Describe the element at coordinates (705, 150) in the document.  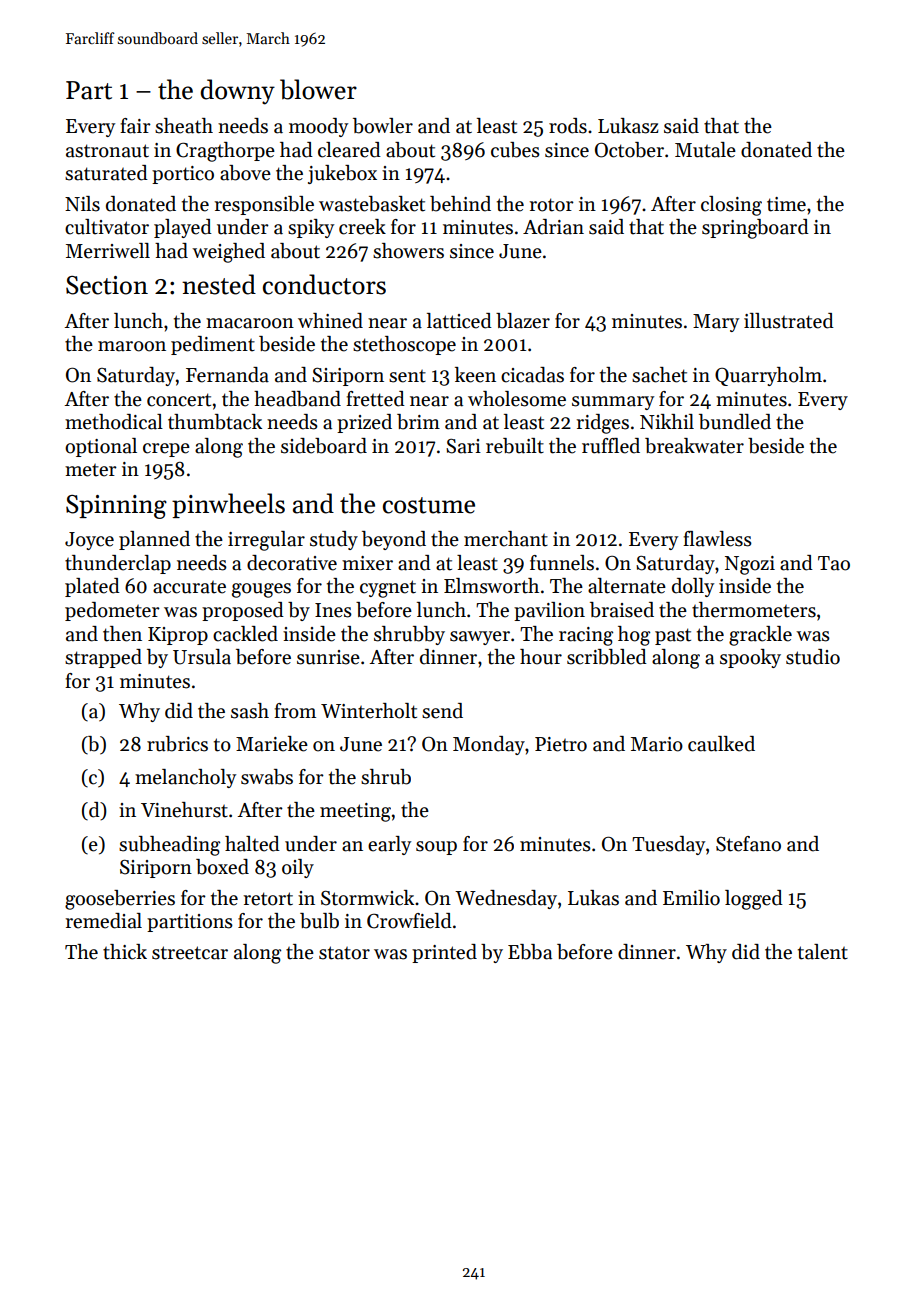
I see `Mutale` at that location.
